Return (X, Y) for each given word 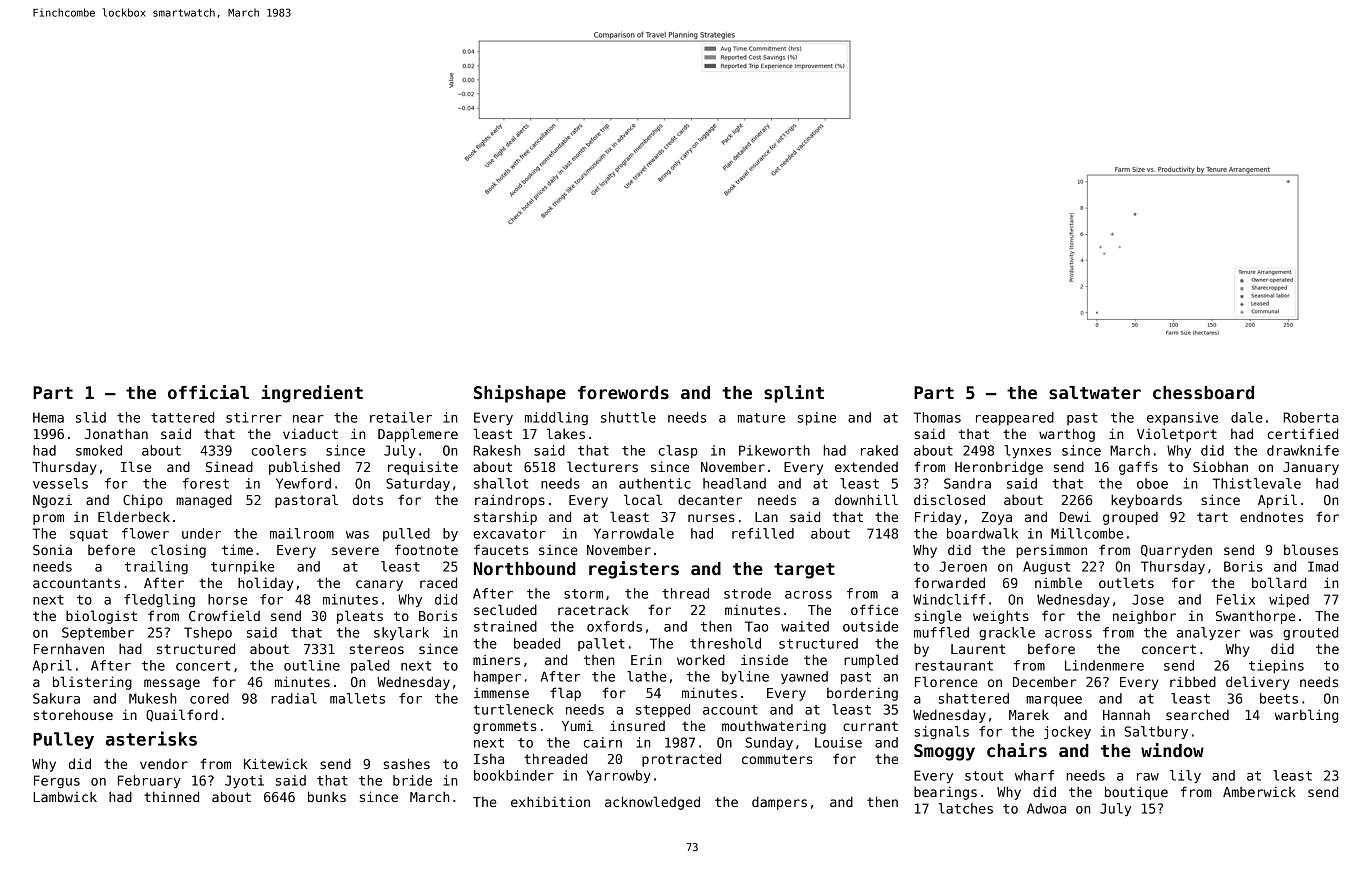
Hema (48, 417)
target (804, 571)
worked (701, 659)
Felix (1236, 599)
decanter (710, 500)
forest (206, 483)
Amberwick (1259, 792)
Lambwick (65, 796)
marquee (1054, 701)
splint (794, 394)
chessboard (1203, 393)
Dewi (1075, 516)
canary (379, 585)
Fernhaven (69, 648)
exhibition (550, 801)
